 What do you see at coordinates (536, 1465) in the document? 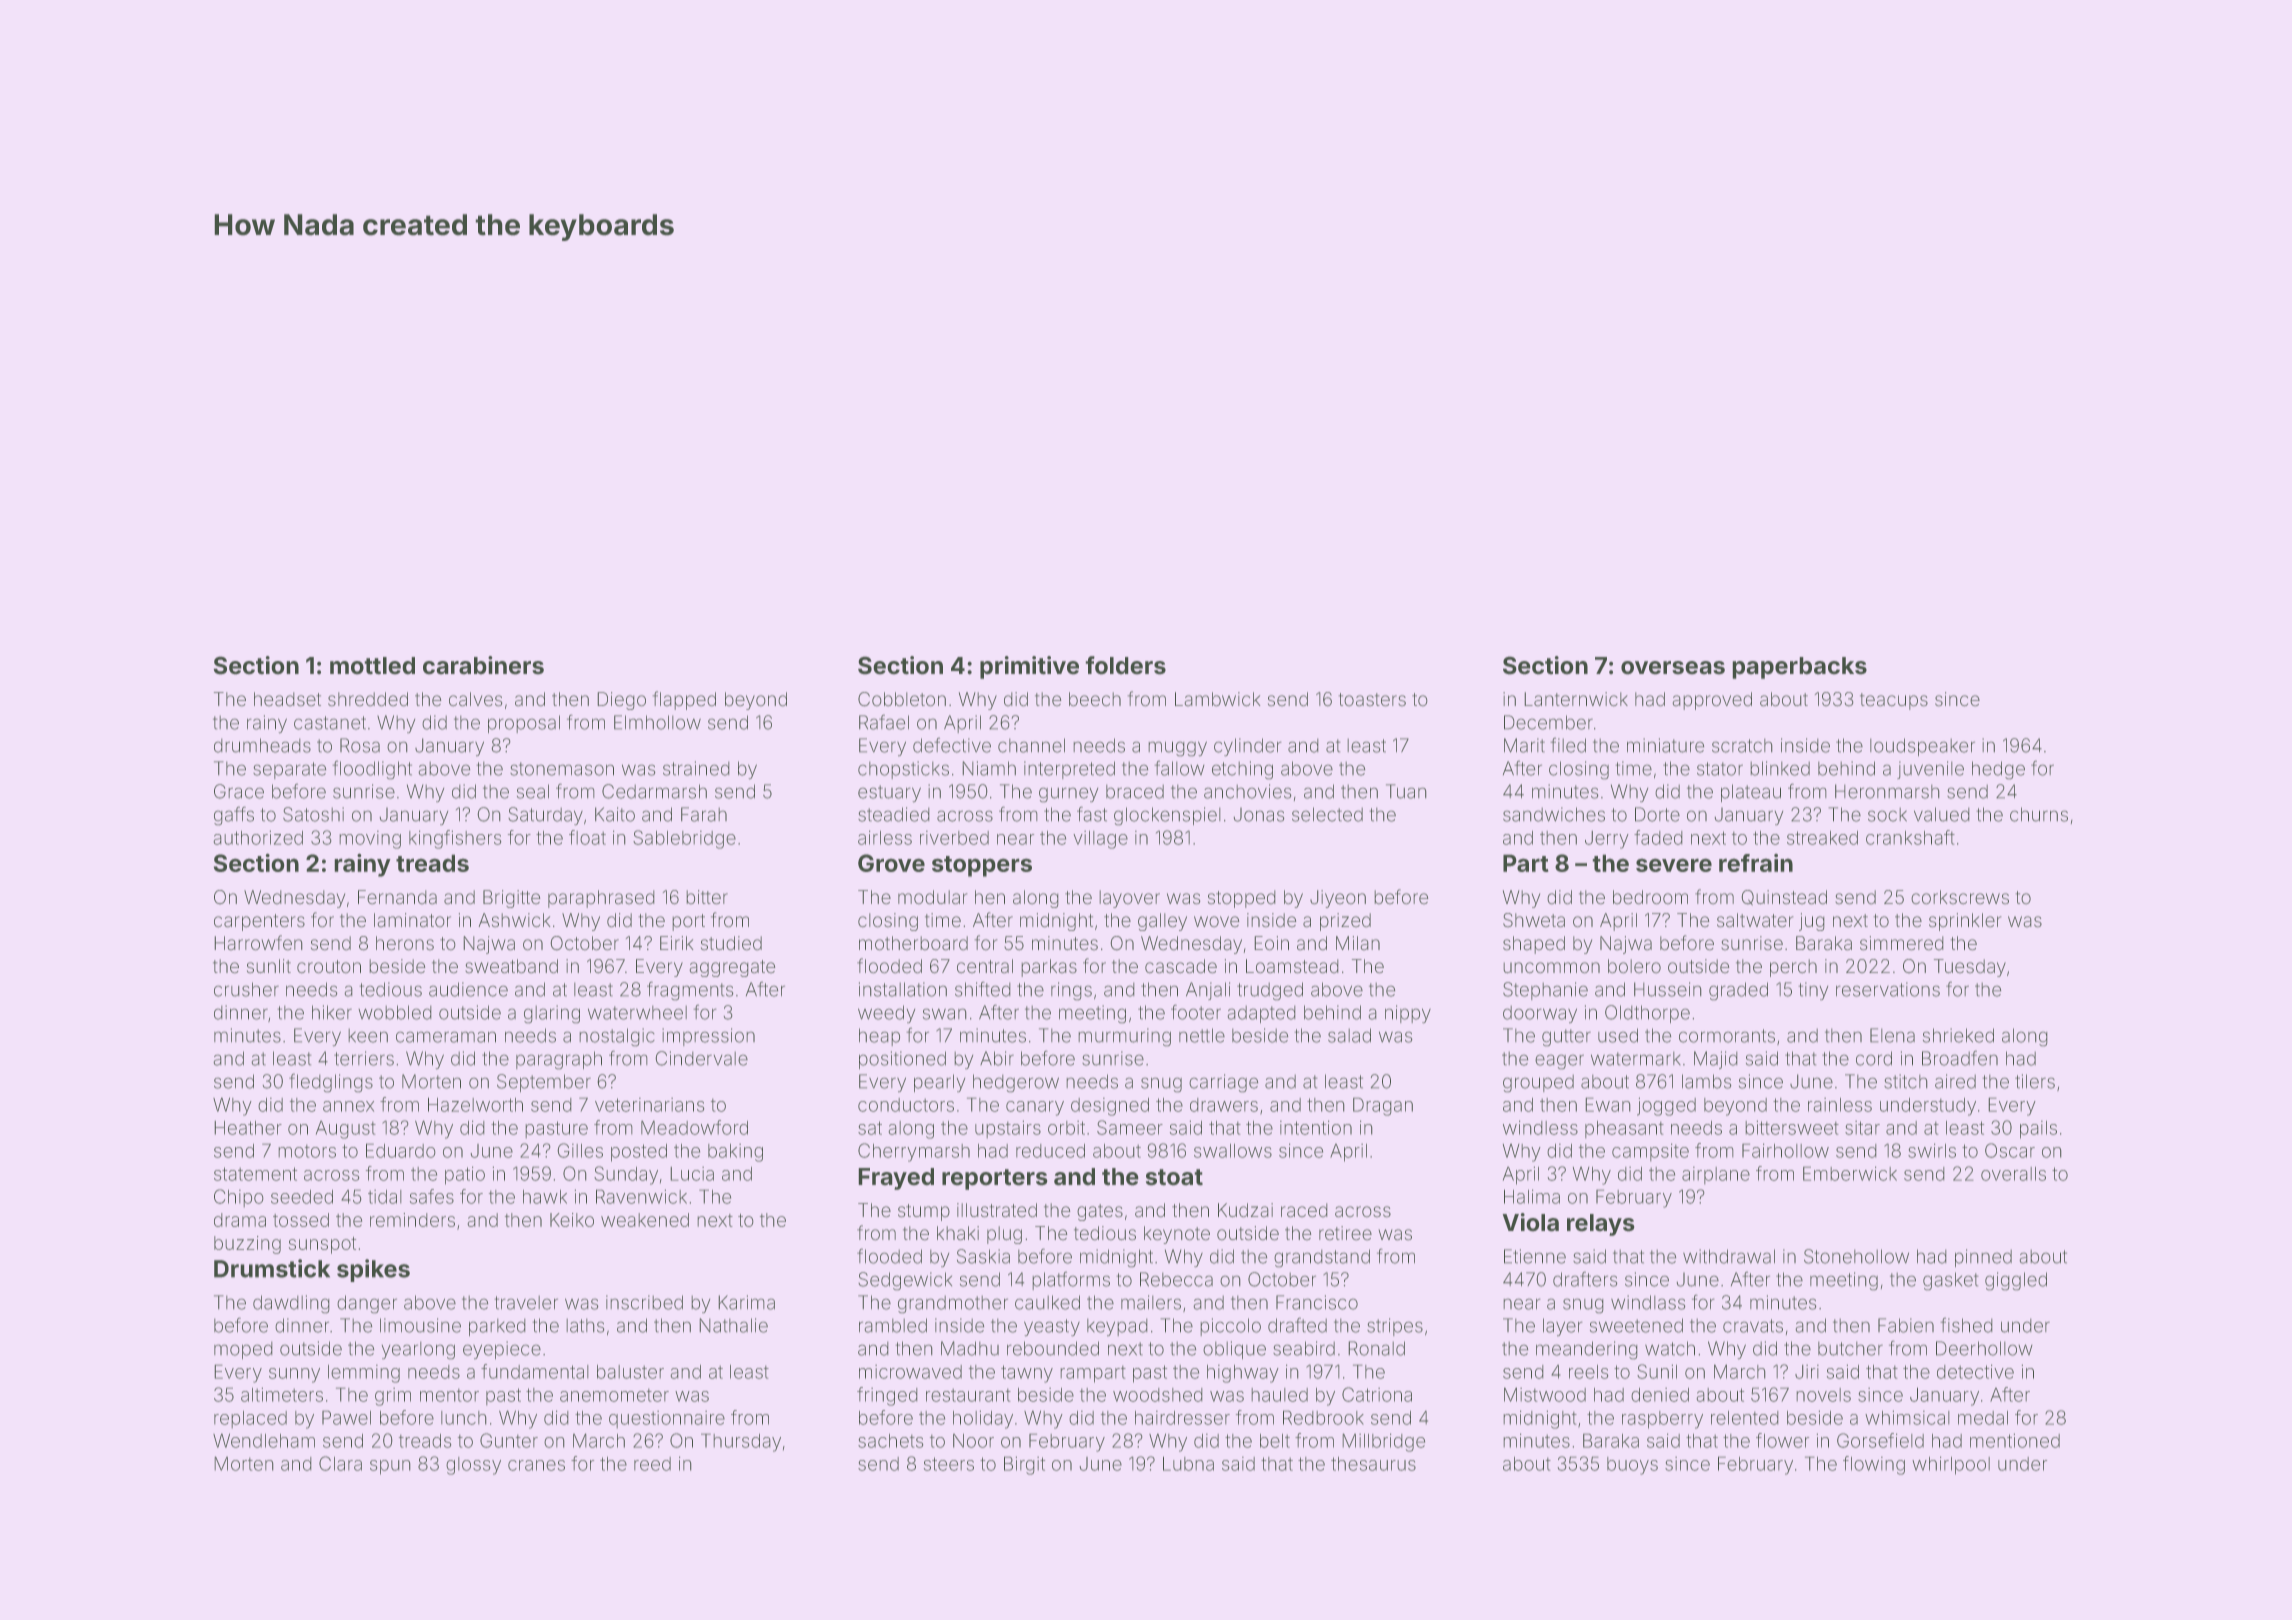
I see `cranes` at bounding box center [536, 1465].
